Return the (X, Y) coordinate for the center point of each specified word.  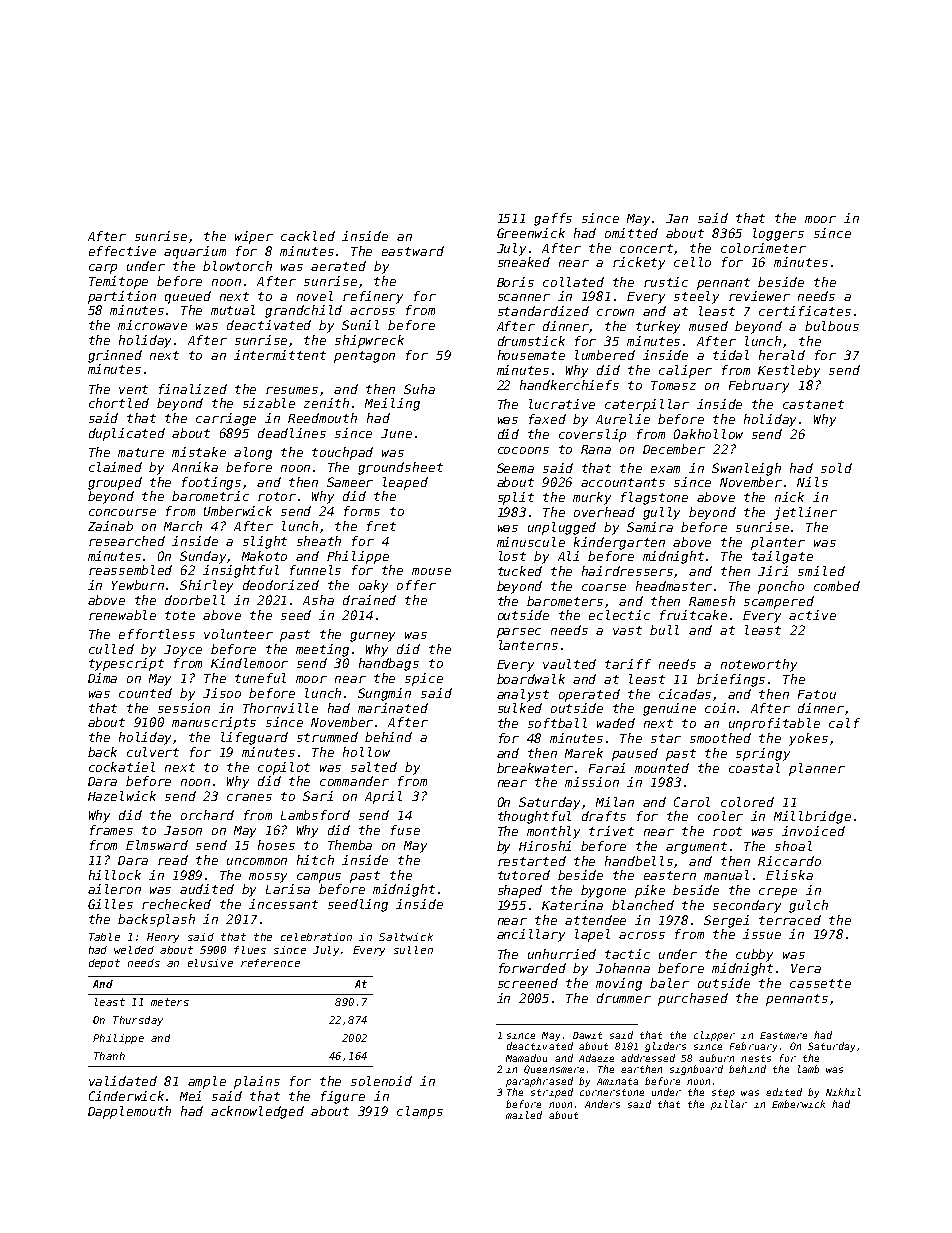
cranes (249, 797)
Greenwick (531, 233)
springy (763, 754)
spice (424, 679)
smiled (821, 571)
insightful (241, 571)
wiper (254, 237)
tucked (520, 571)
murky (592, 498)
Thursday (138, 1021)
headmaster (674, 586)
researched (127, 541)
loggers (778, 234)
